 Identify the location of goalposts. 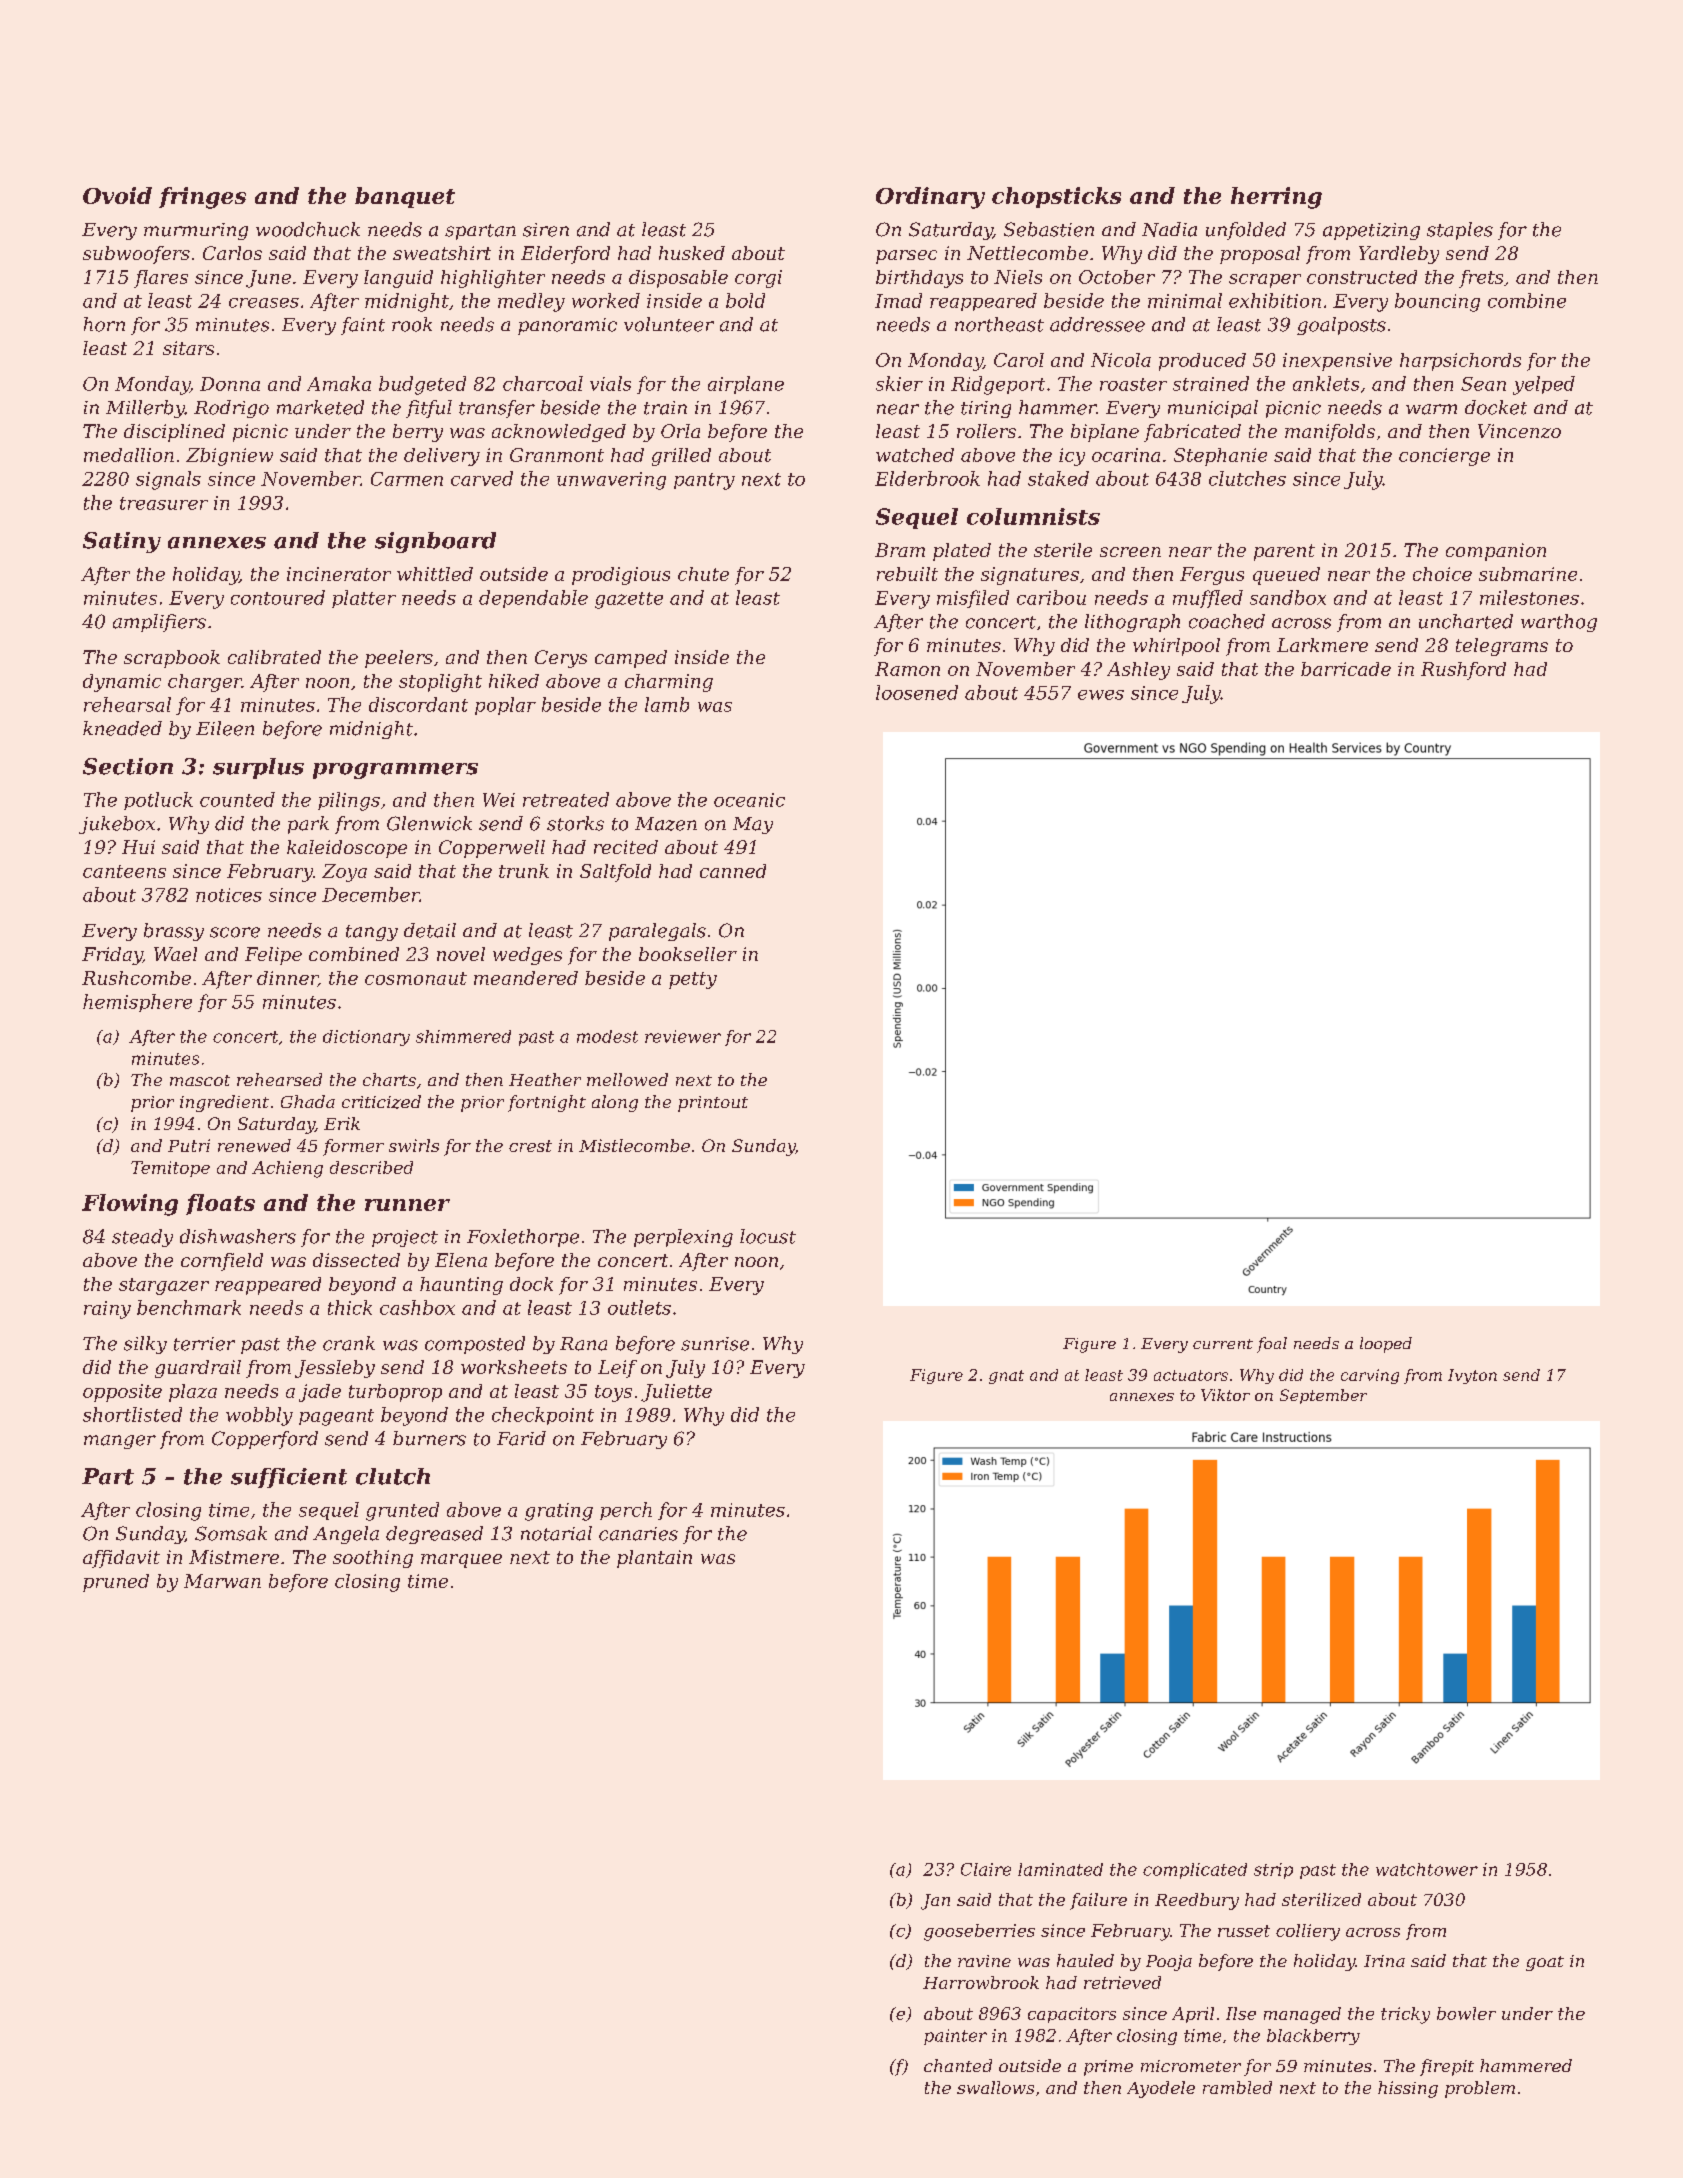
(1341, 326).
